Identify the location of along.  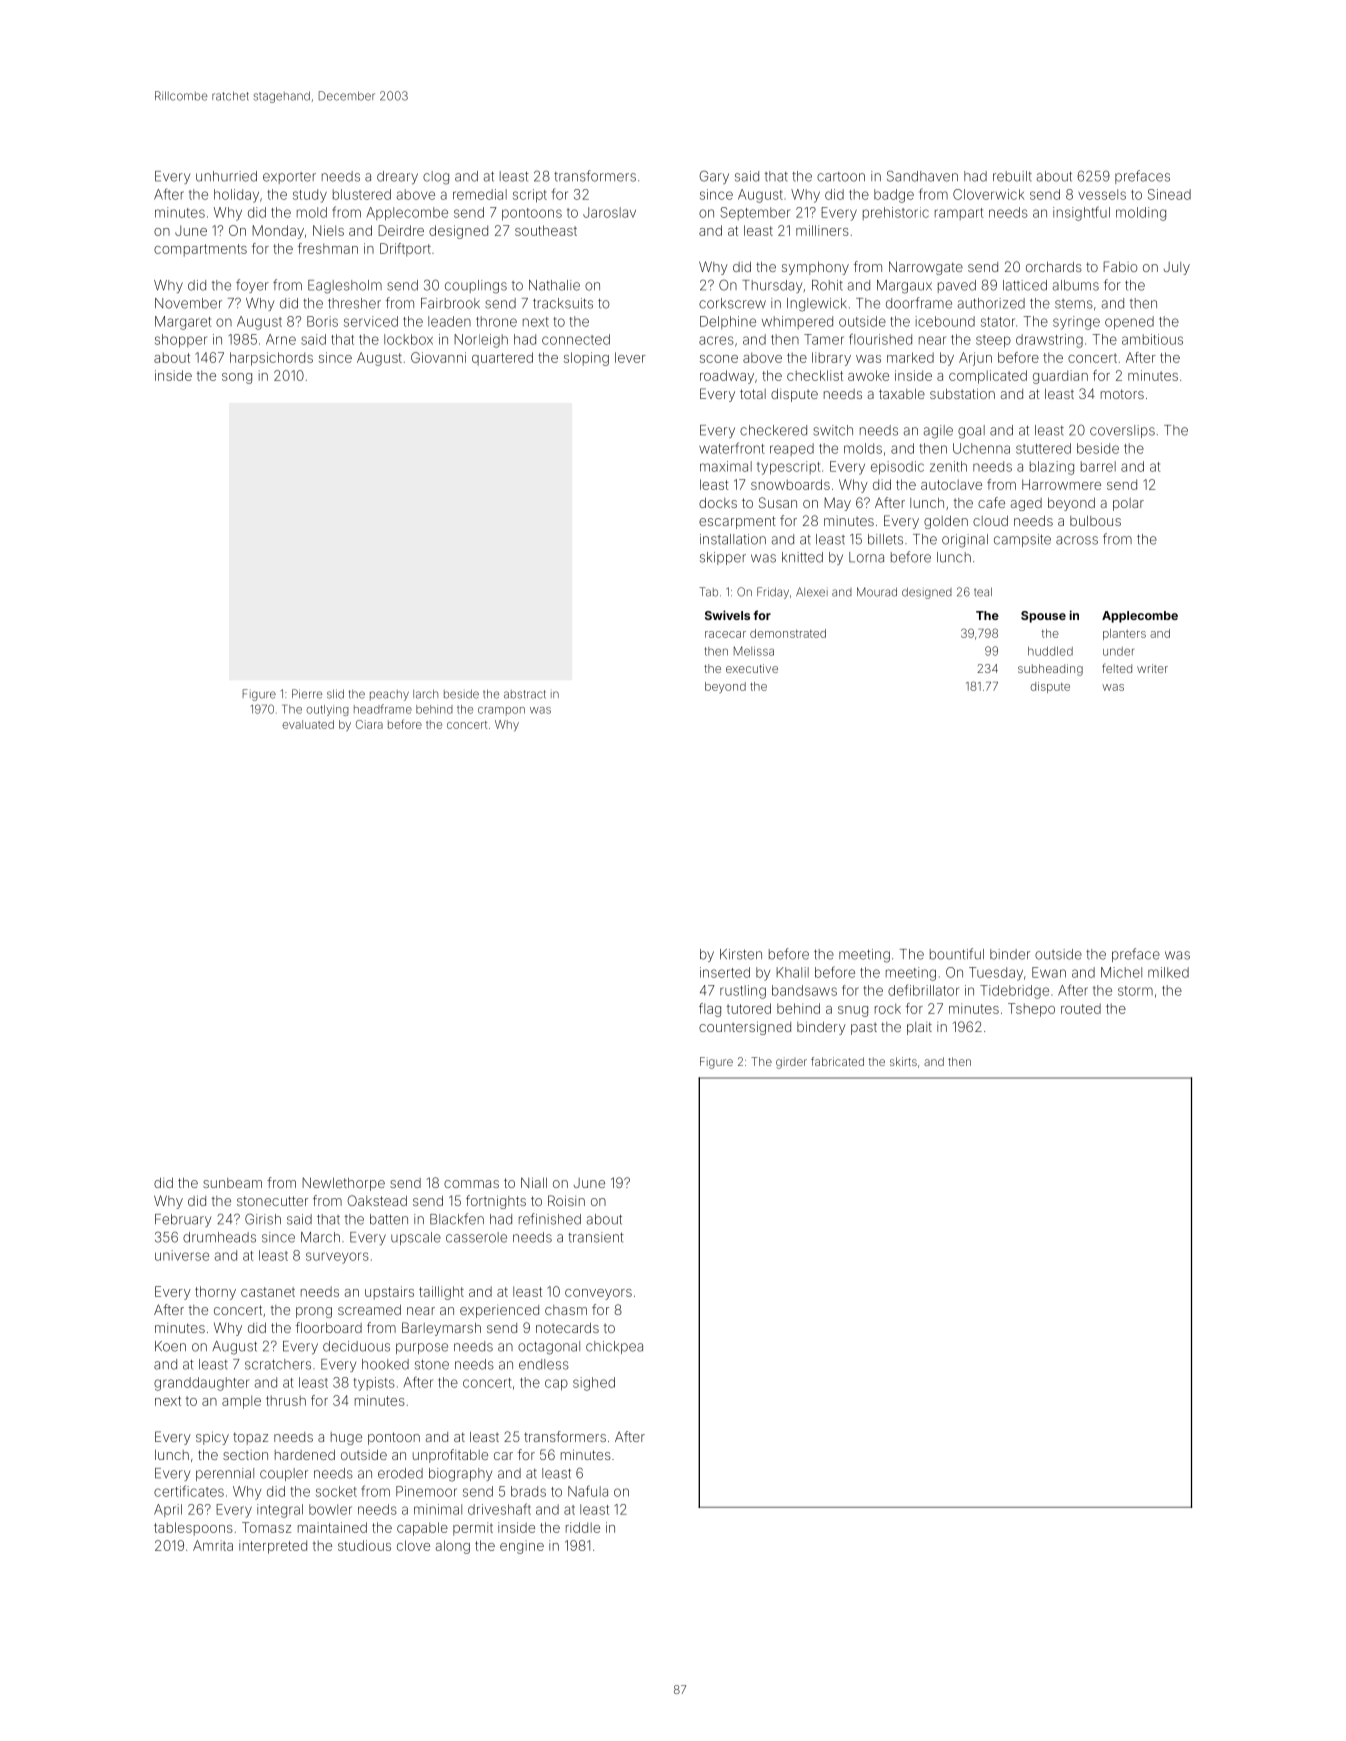
(452, 1547).
